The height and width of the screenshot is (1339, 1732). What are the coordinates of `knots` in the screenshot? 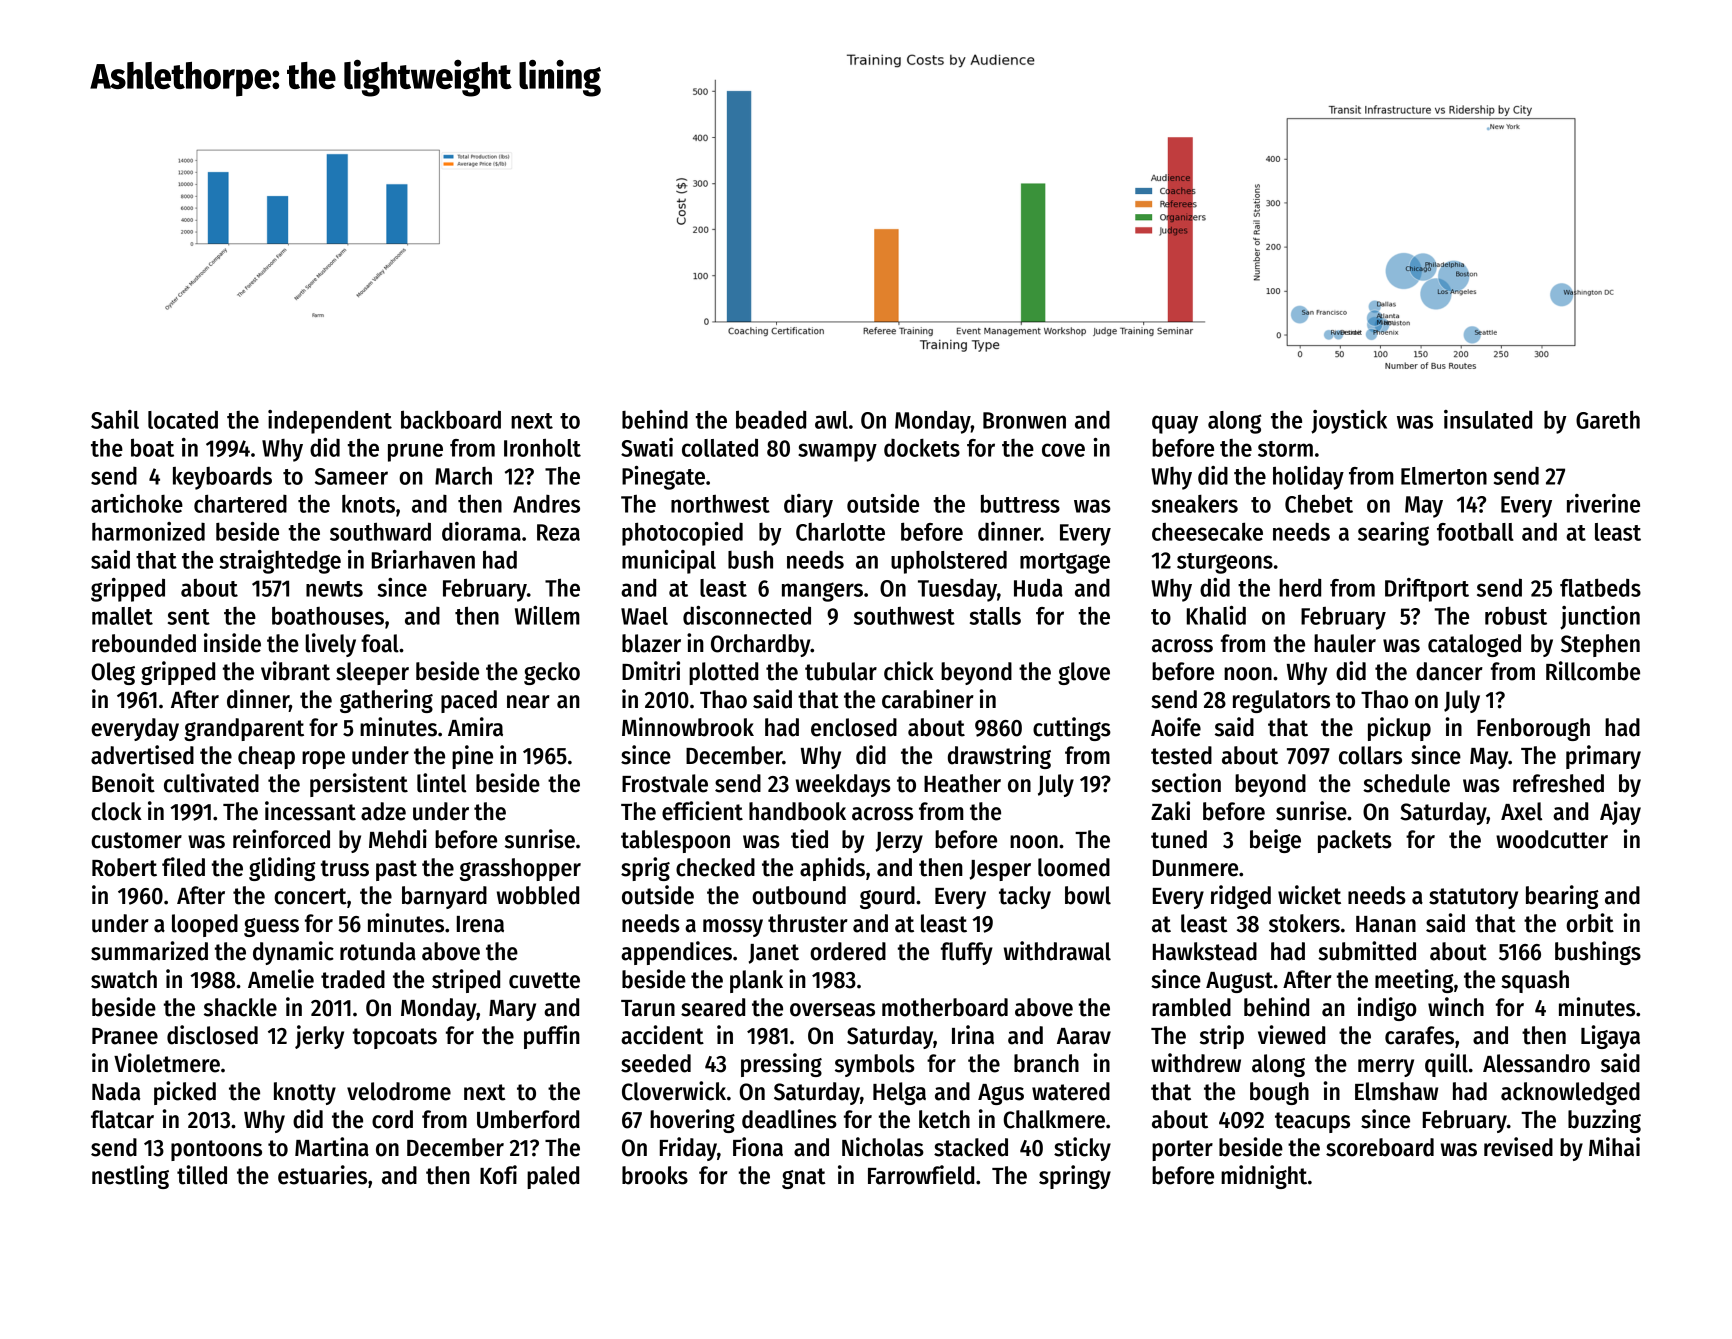 It's located at (368, 504).
